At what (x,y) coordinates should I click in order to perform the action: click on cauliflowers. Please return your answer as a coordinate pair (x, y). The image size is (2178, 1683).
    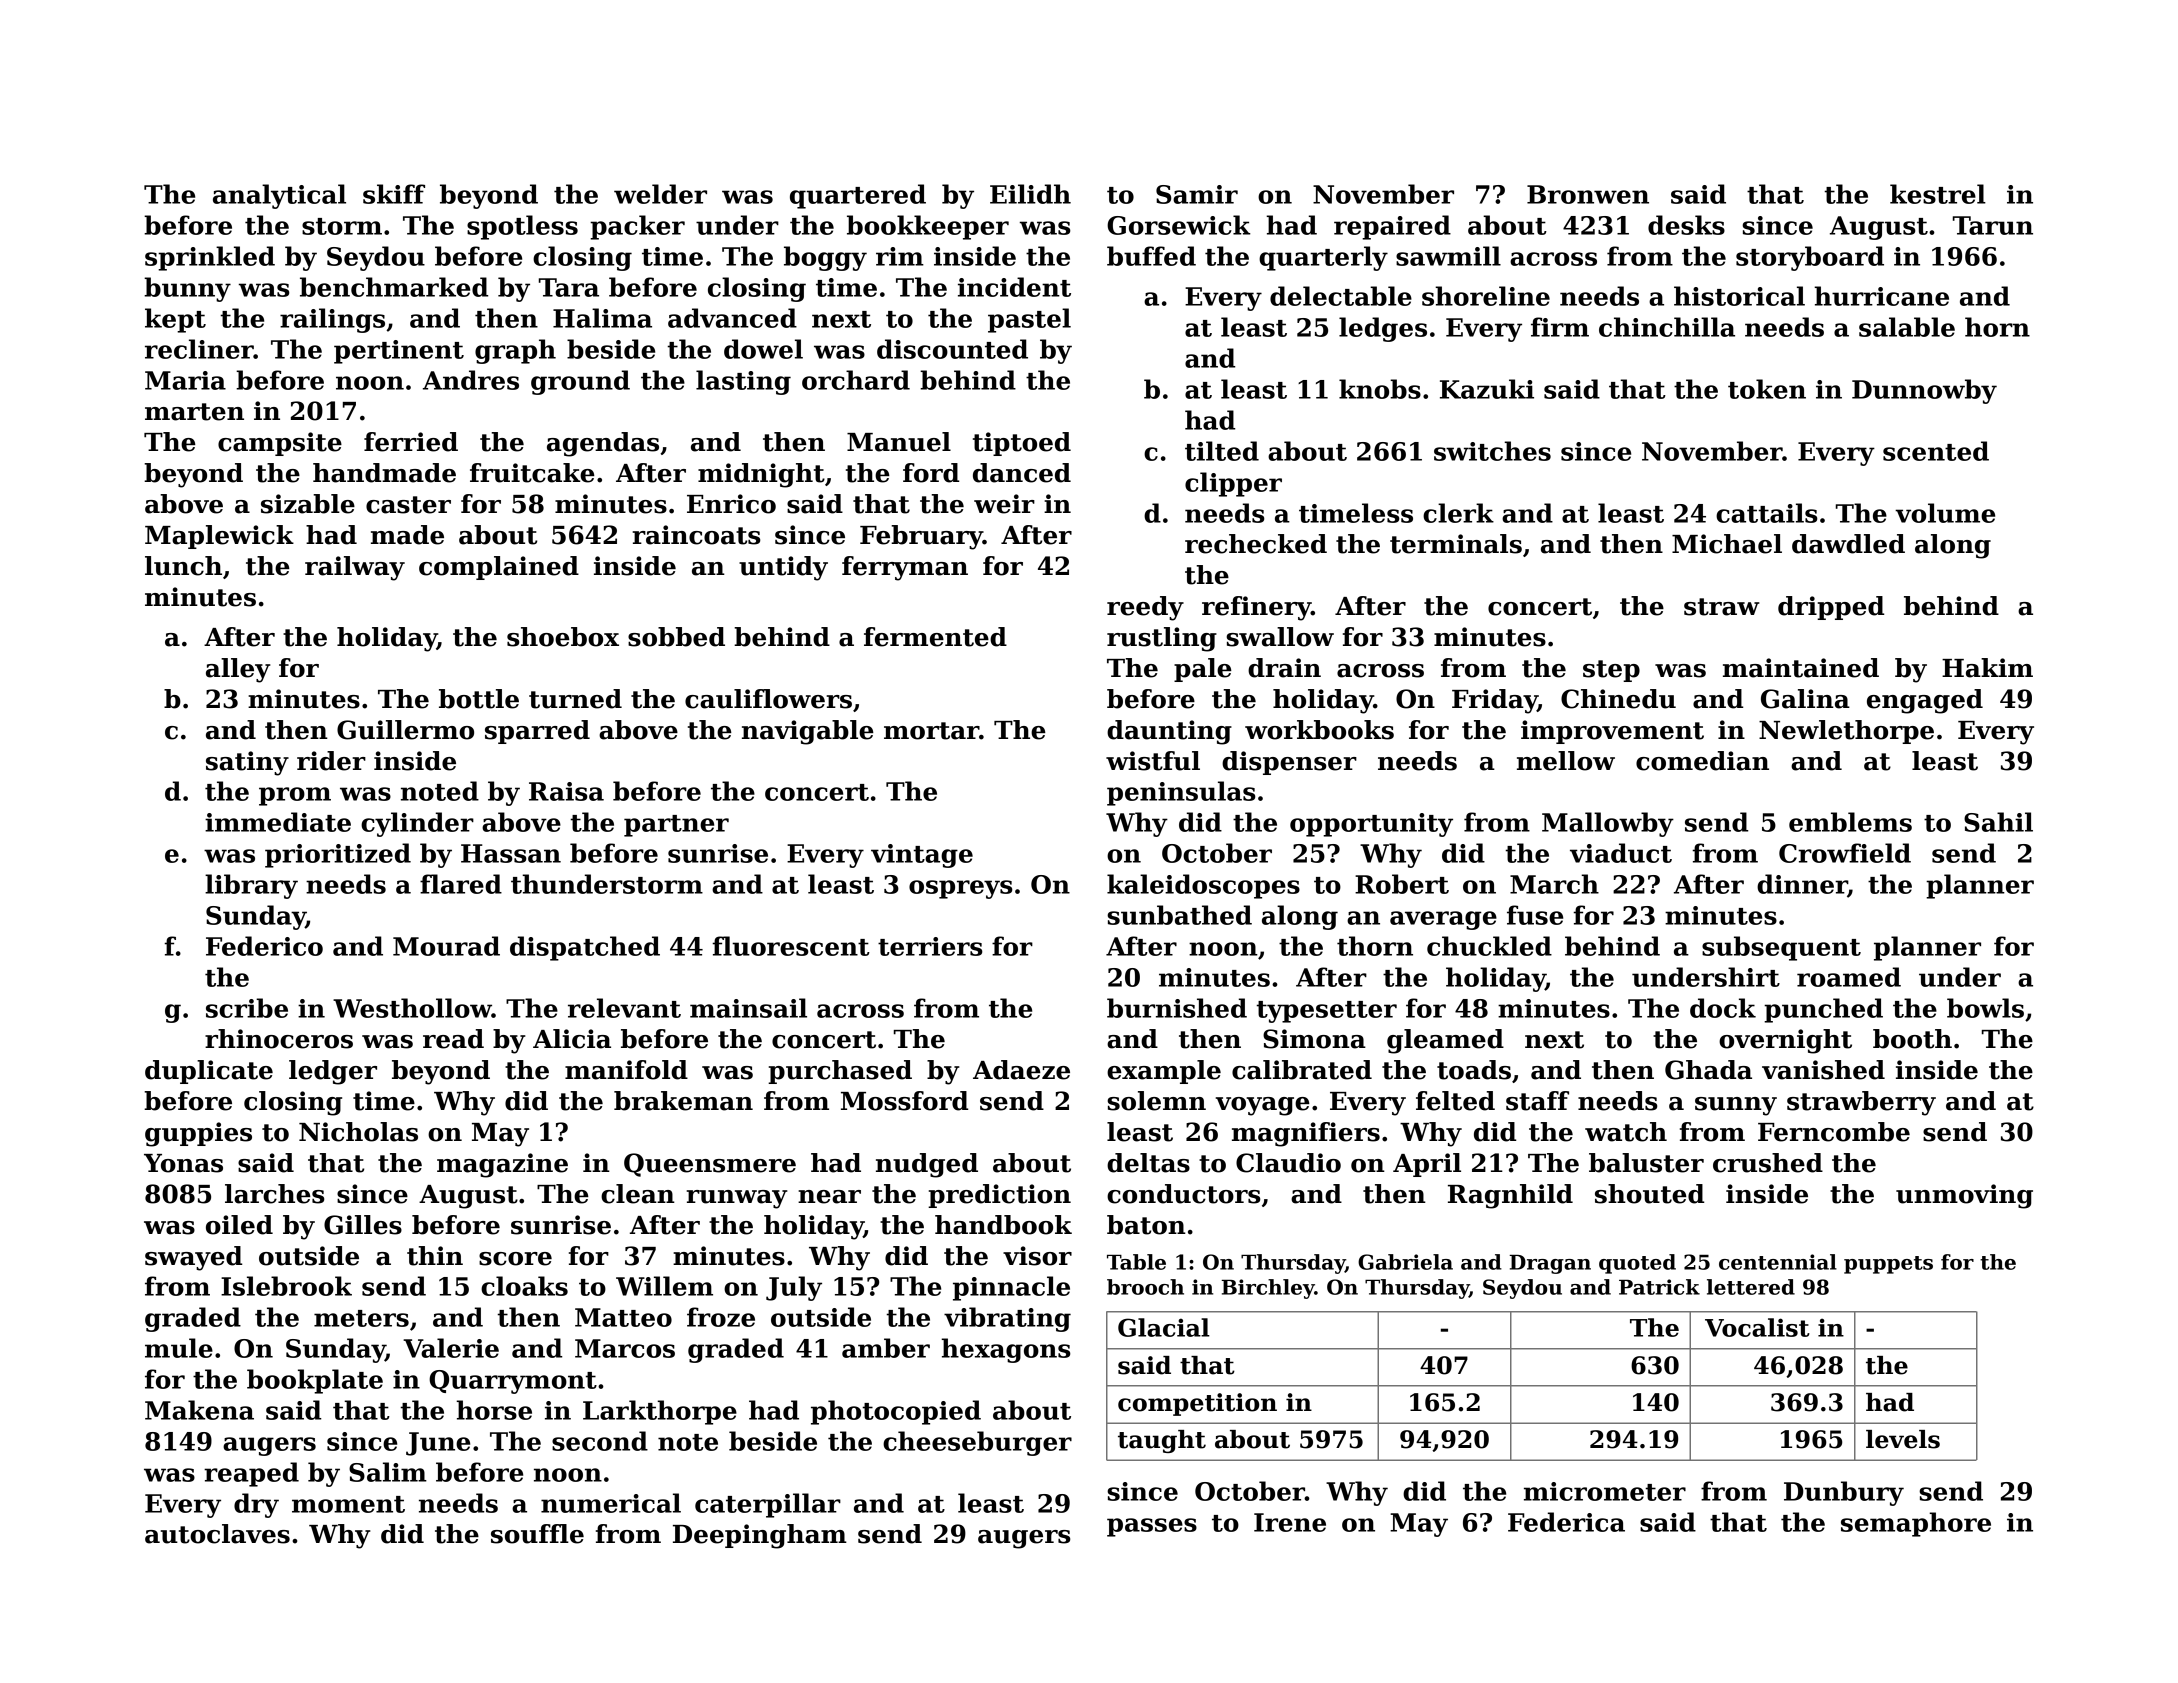
    Looking at the image, I should click on (768, 699).
